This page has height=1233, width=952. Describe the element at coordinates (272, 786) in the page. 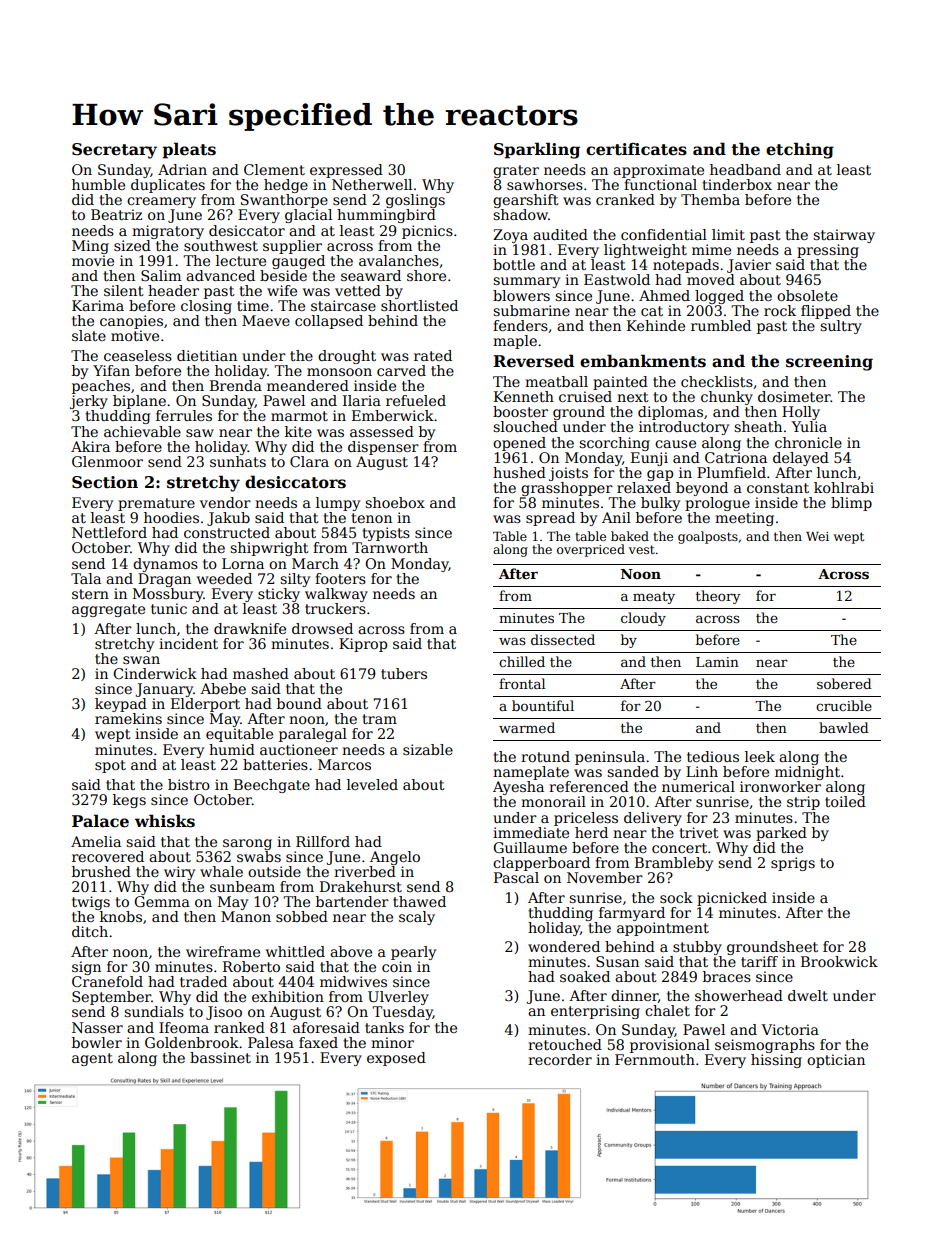

I see `Beechgate` at that location.
